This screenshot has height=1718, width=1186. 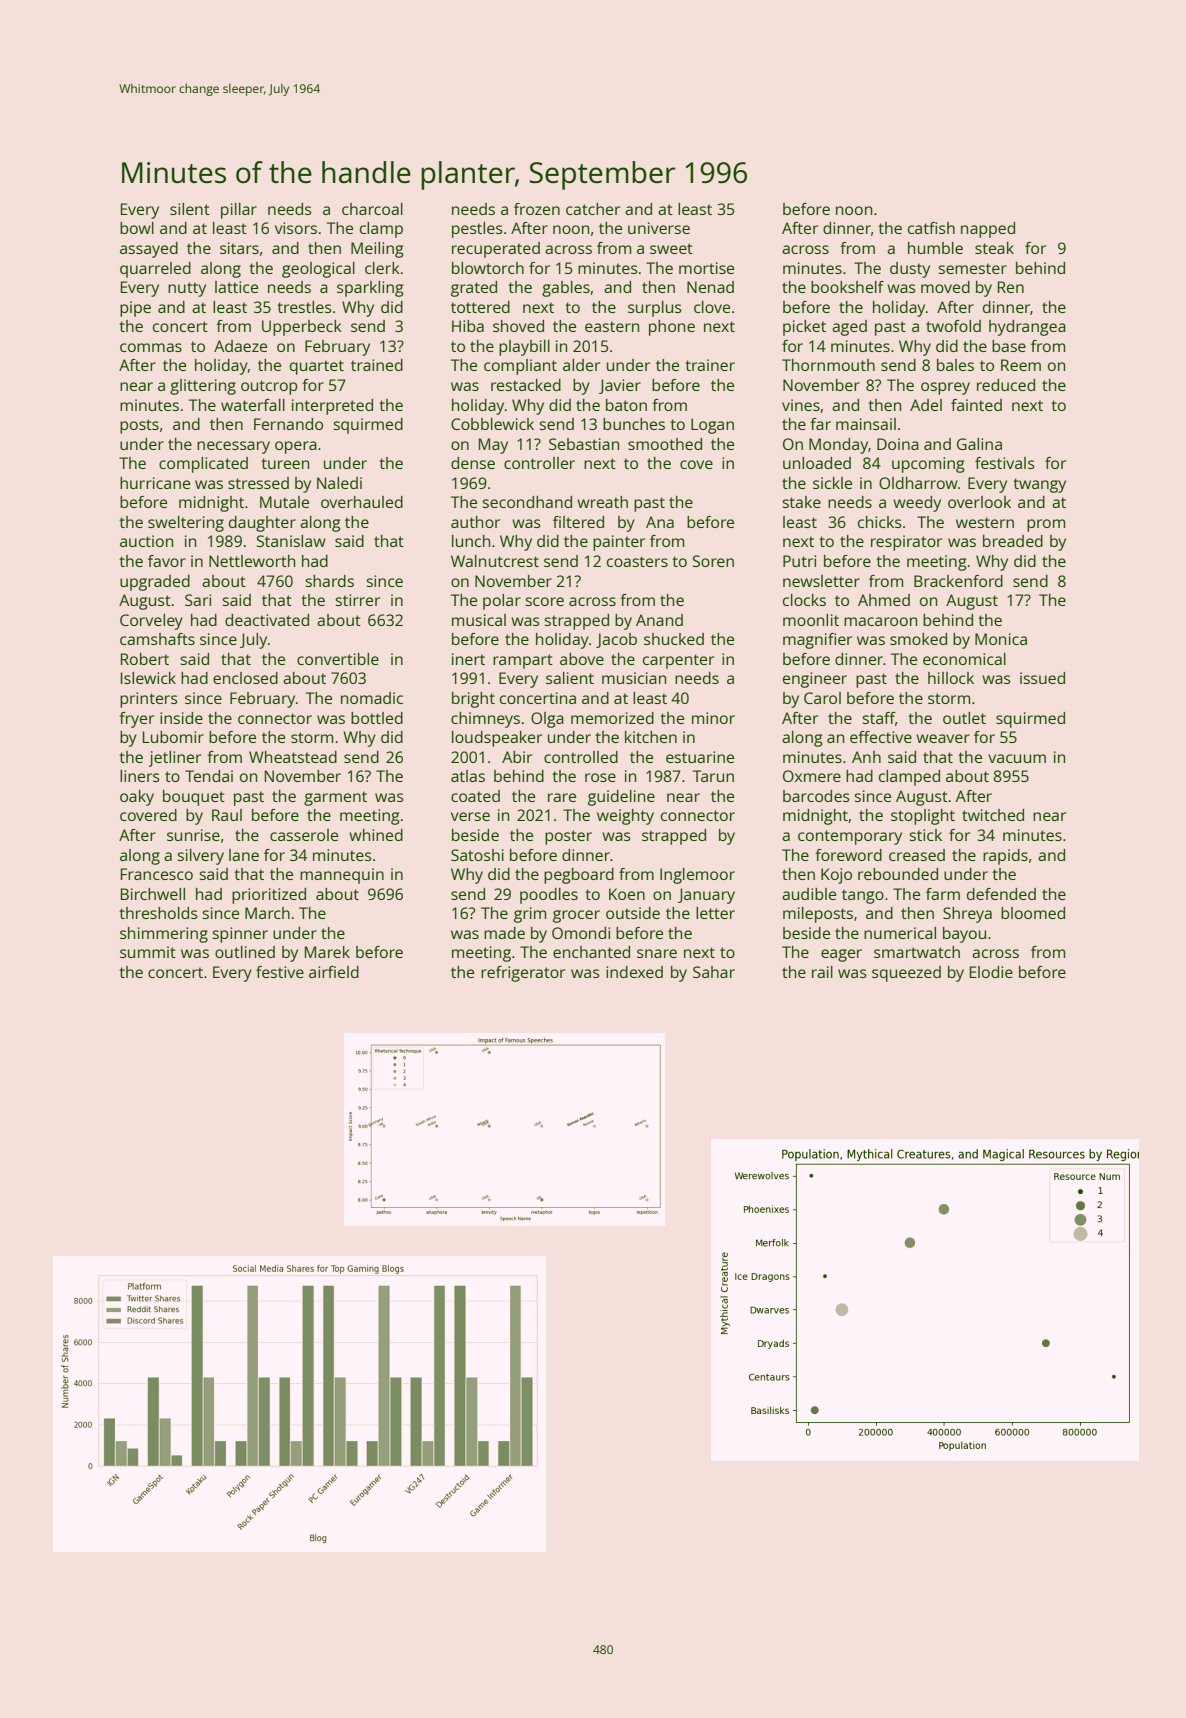 I want to click on Carol, so click(x=822, y=698).
